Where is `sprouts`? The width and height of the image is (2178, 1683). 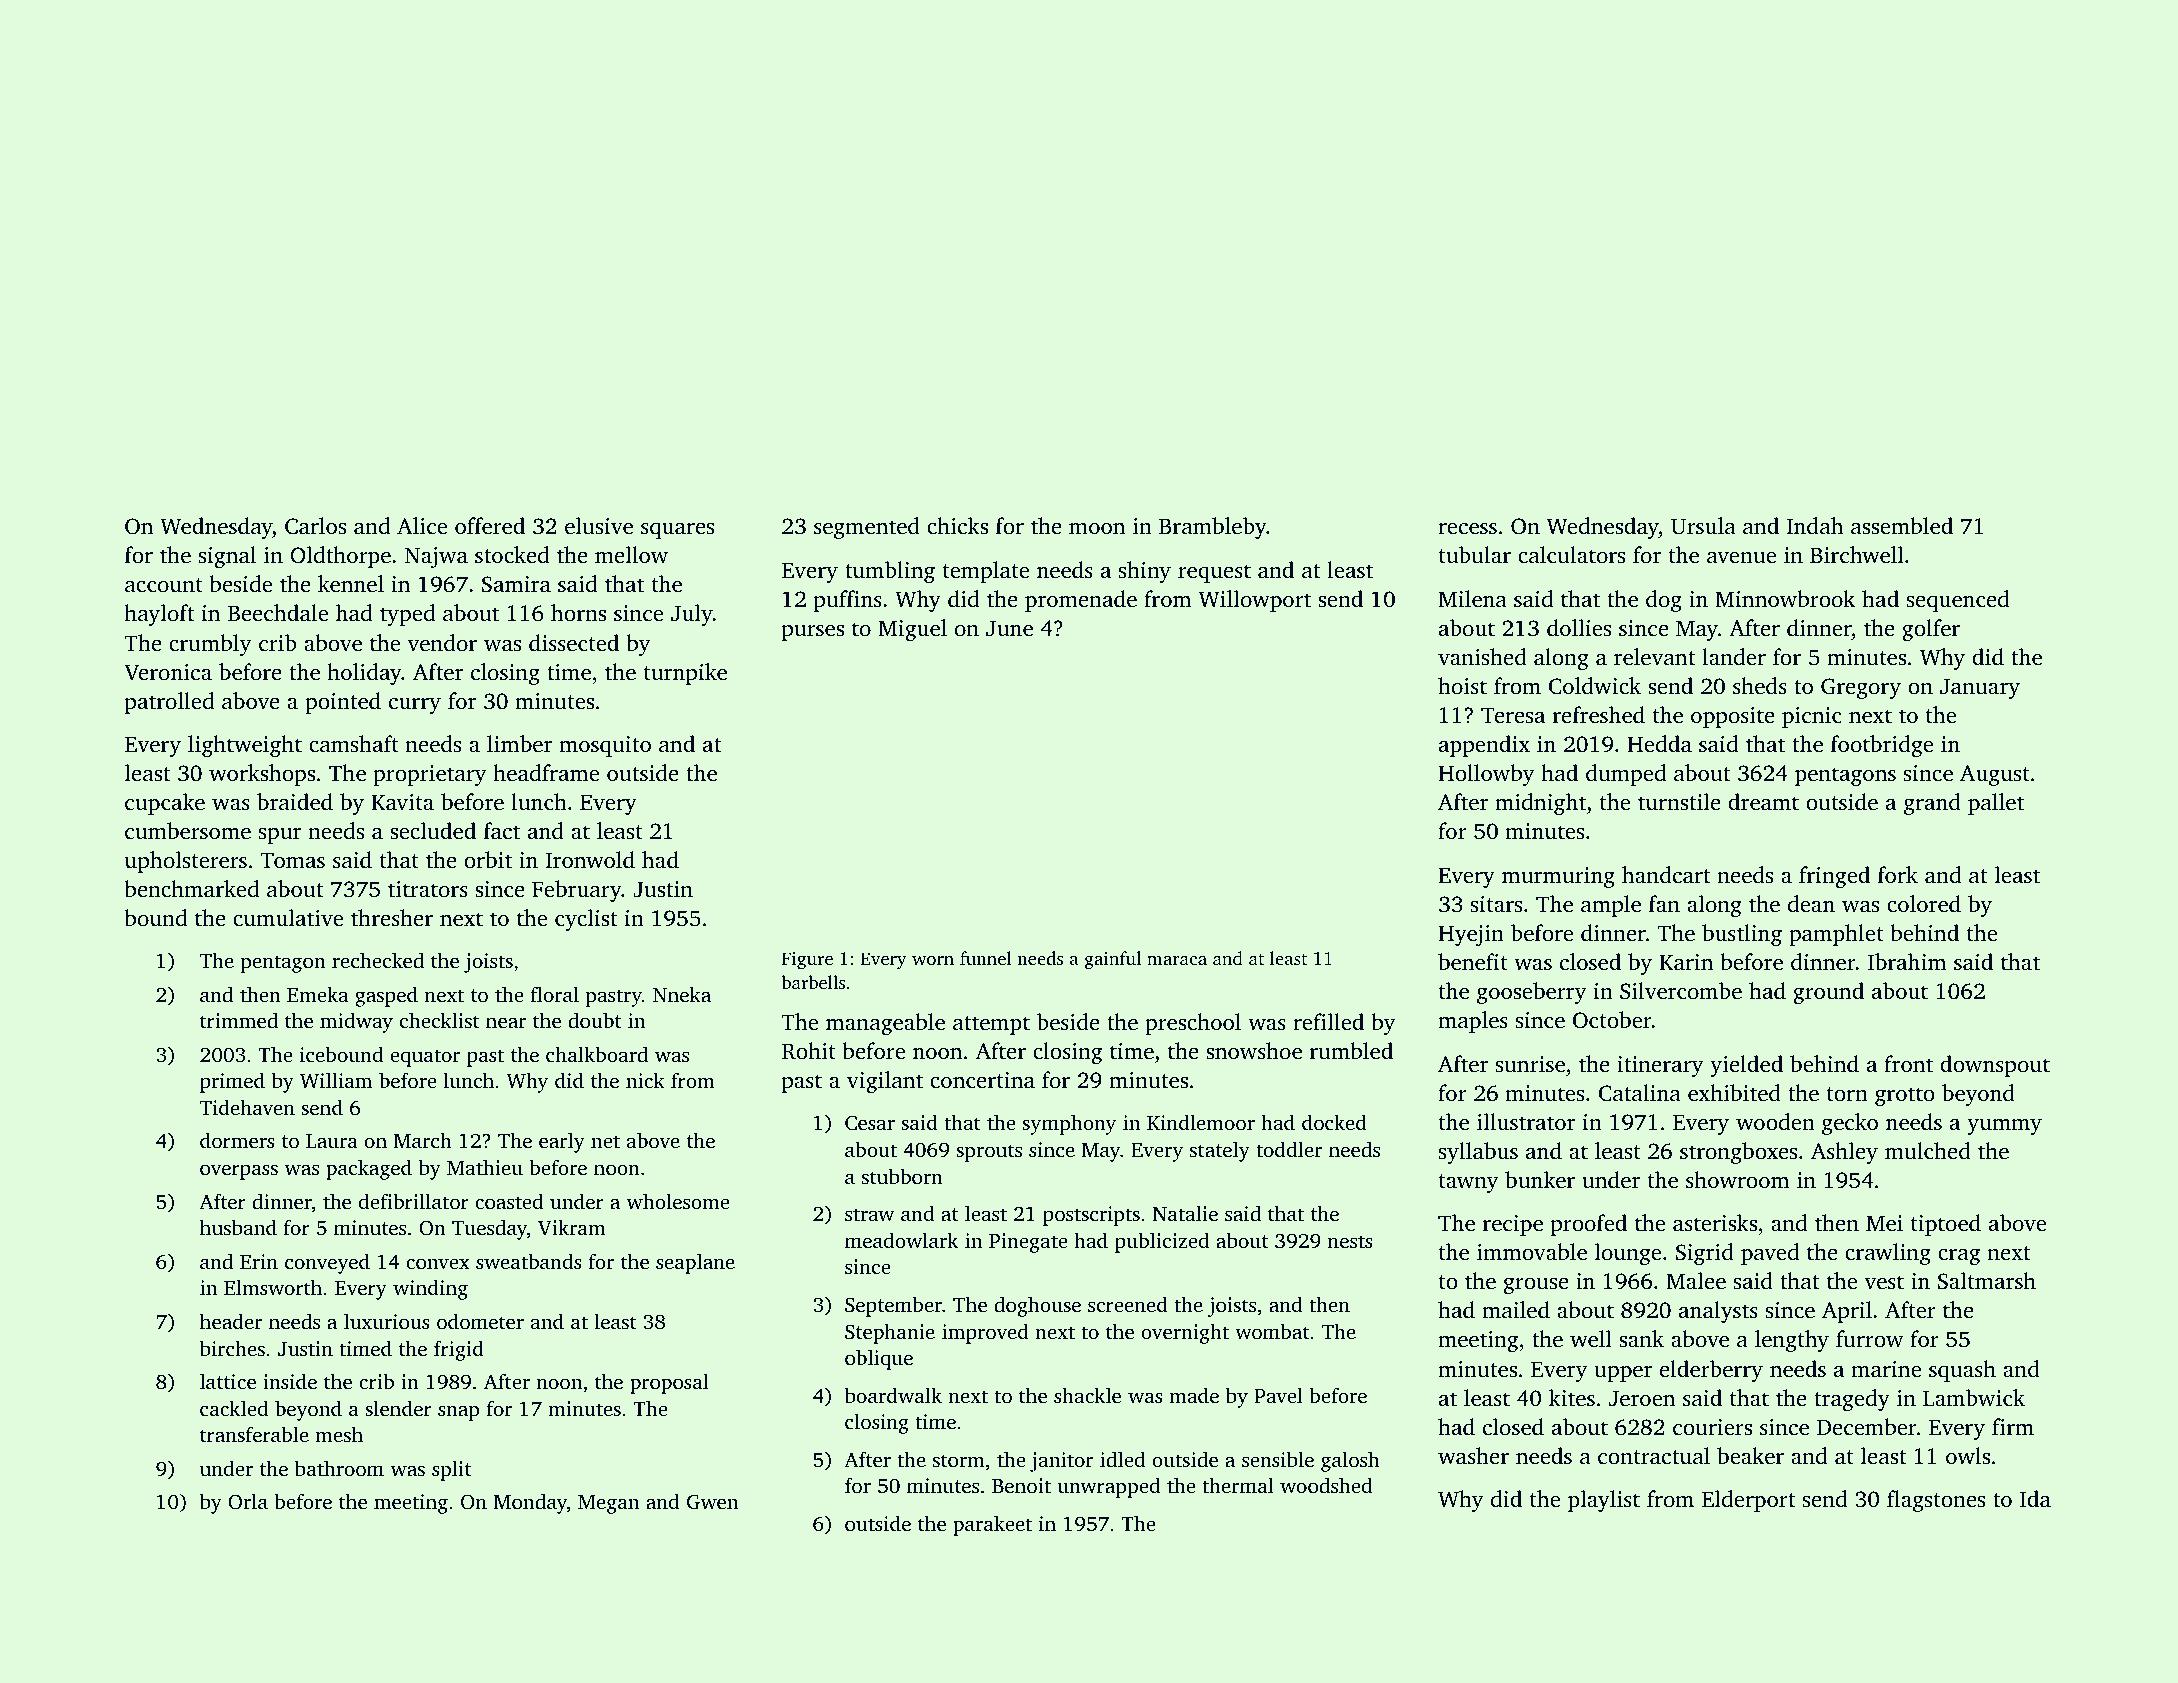
sprouts is located at coordinates (989, 1153).
